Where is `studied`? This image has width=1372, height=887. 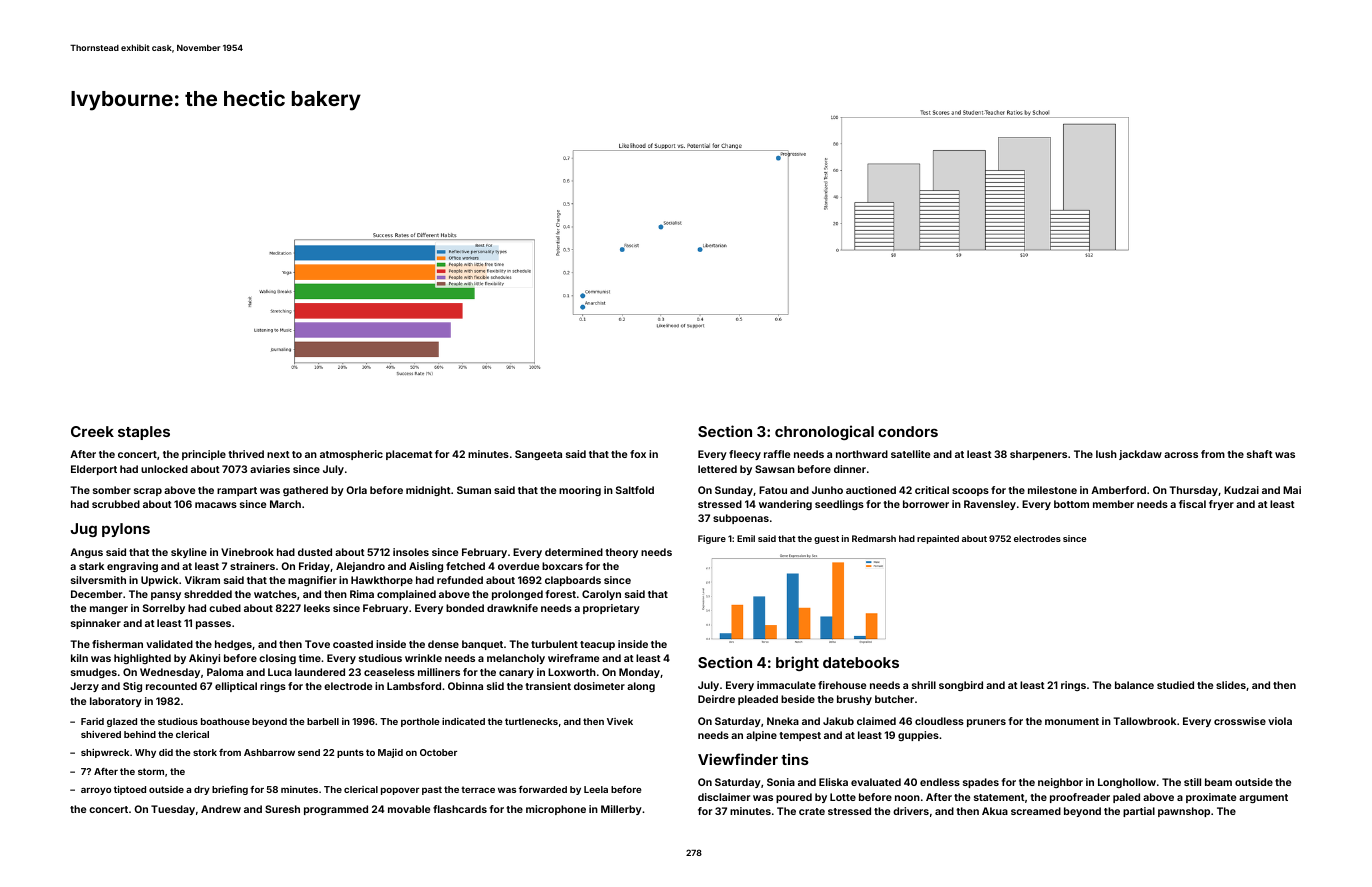
studied is located at coordinates (1175, 685).
